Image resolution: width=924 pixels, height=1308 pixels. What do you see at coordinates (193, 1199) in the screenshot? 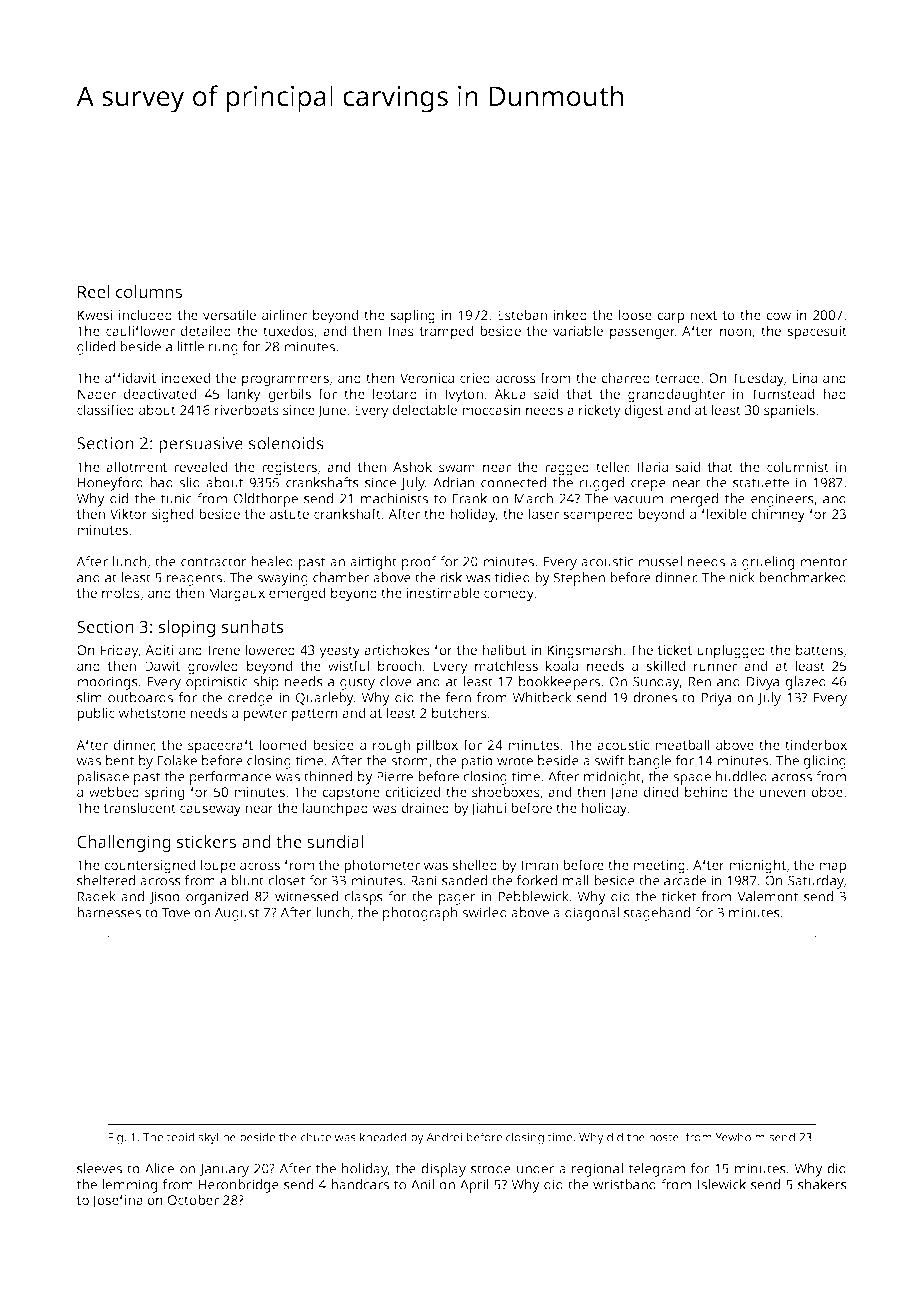
I see `October` at bounding box center [193, 1199].
